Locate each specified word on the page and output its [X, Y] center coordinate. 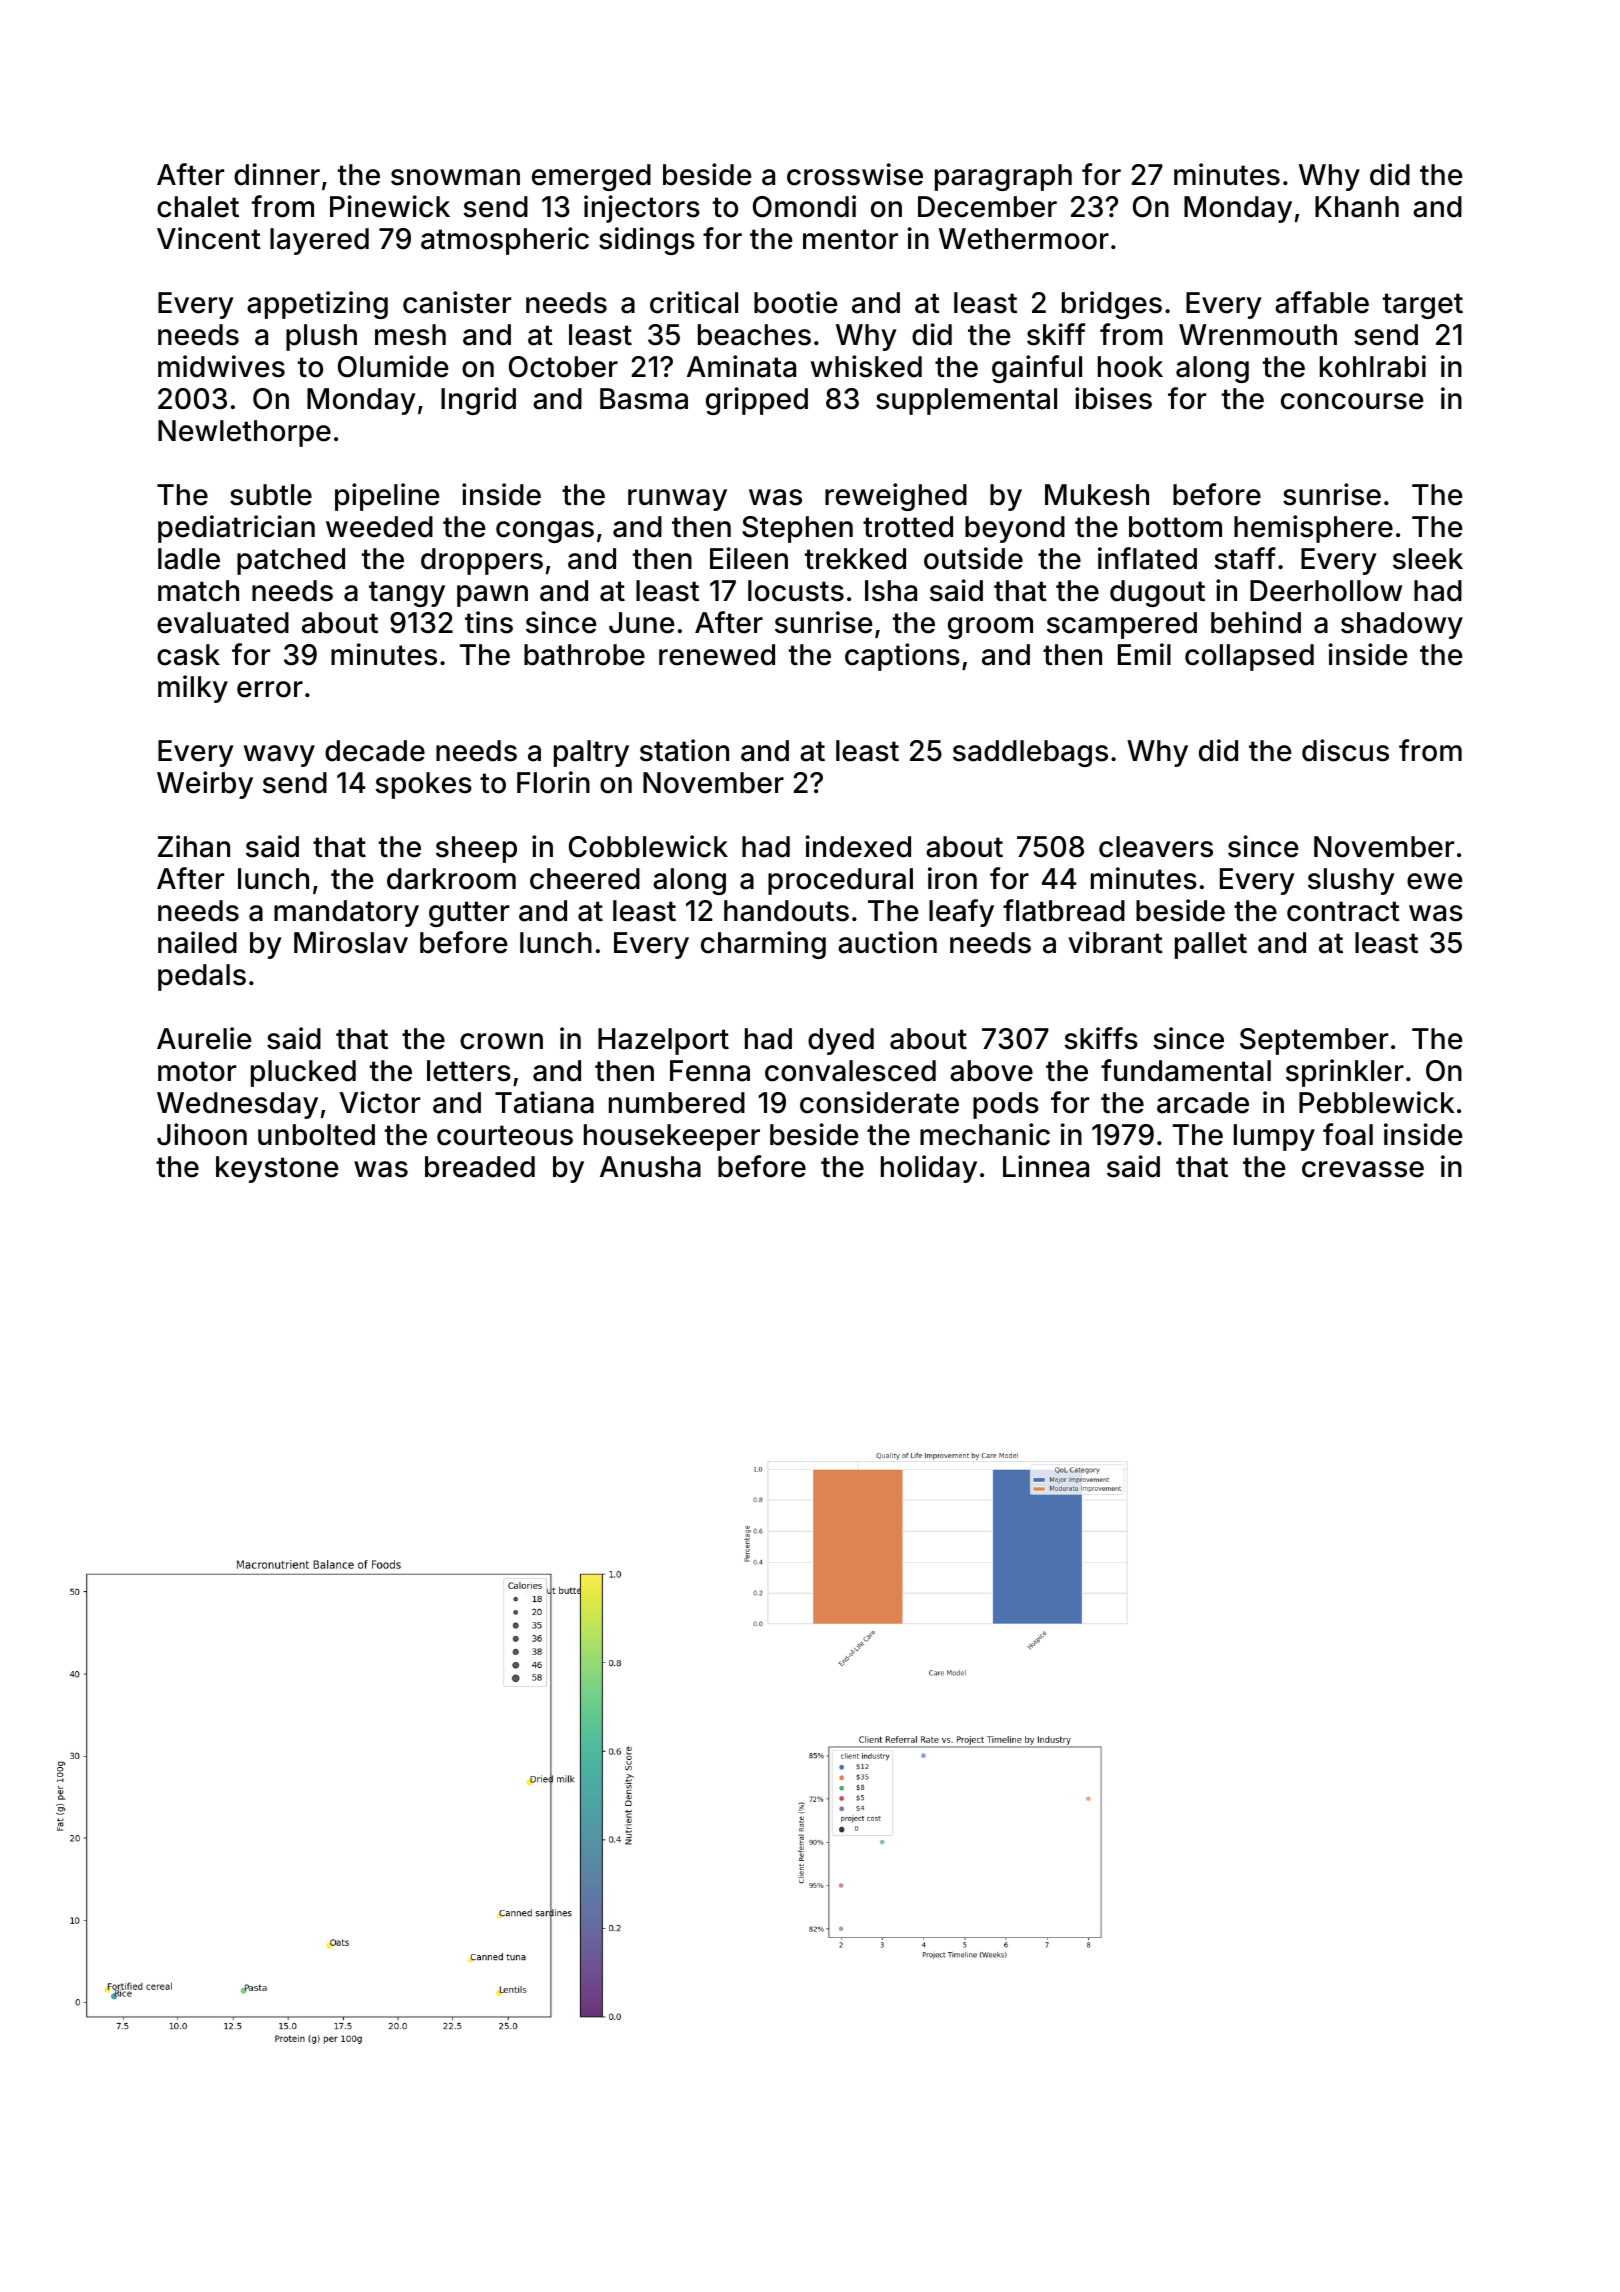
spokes [424, 785]
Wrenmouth [1258, 335]
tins [489, 622]
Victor [379, 1102]
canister [457, 302]
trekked [855, 559]
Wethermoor [1024, 239]
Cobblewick [648, 846]
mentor [850, 239]
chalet [198, 207]
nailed [197, 942]
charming [763, 945]
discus [1345, 750]
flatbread [1064, 910]
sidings [647, 241]
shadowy [1402, 625]
